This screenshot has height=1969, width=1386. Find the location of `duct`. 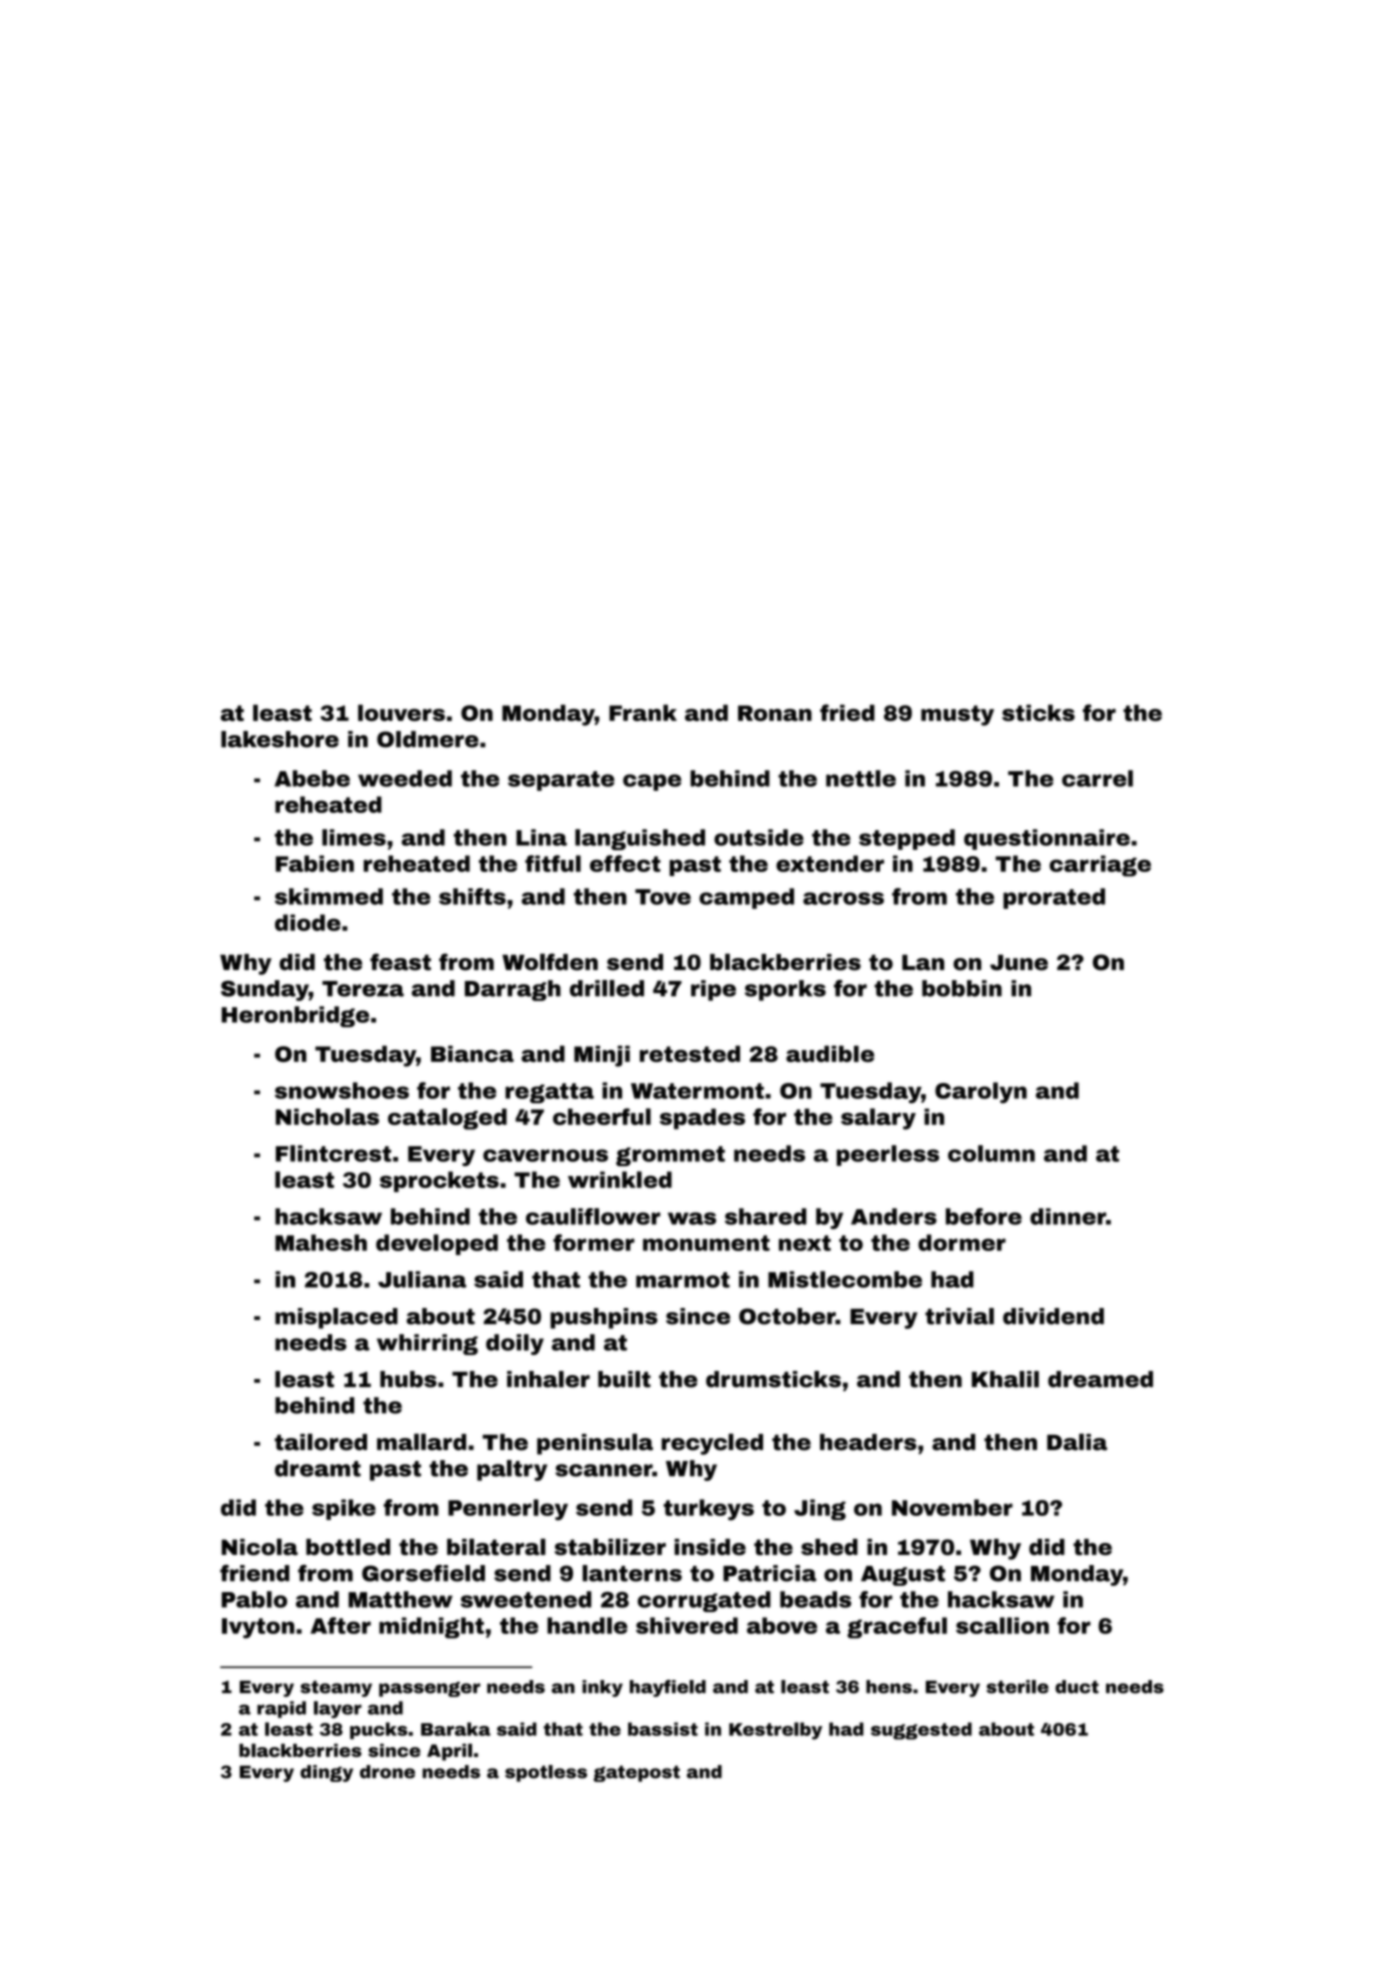

duct is located at coordinates (1077, 1687).
